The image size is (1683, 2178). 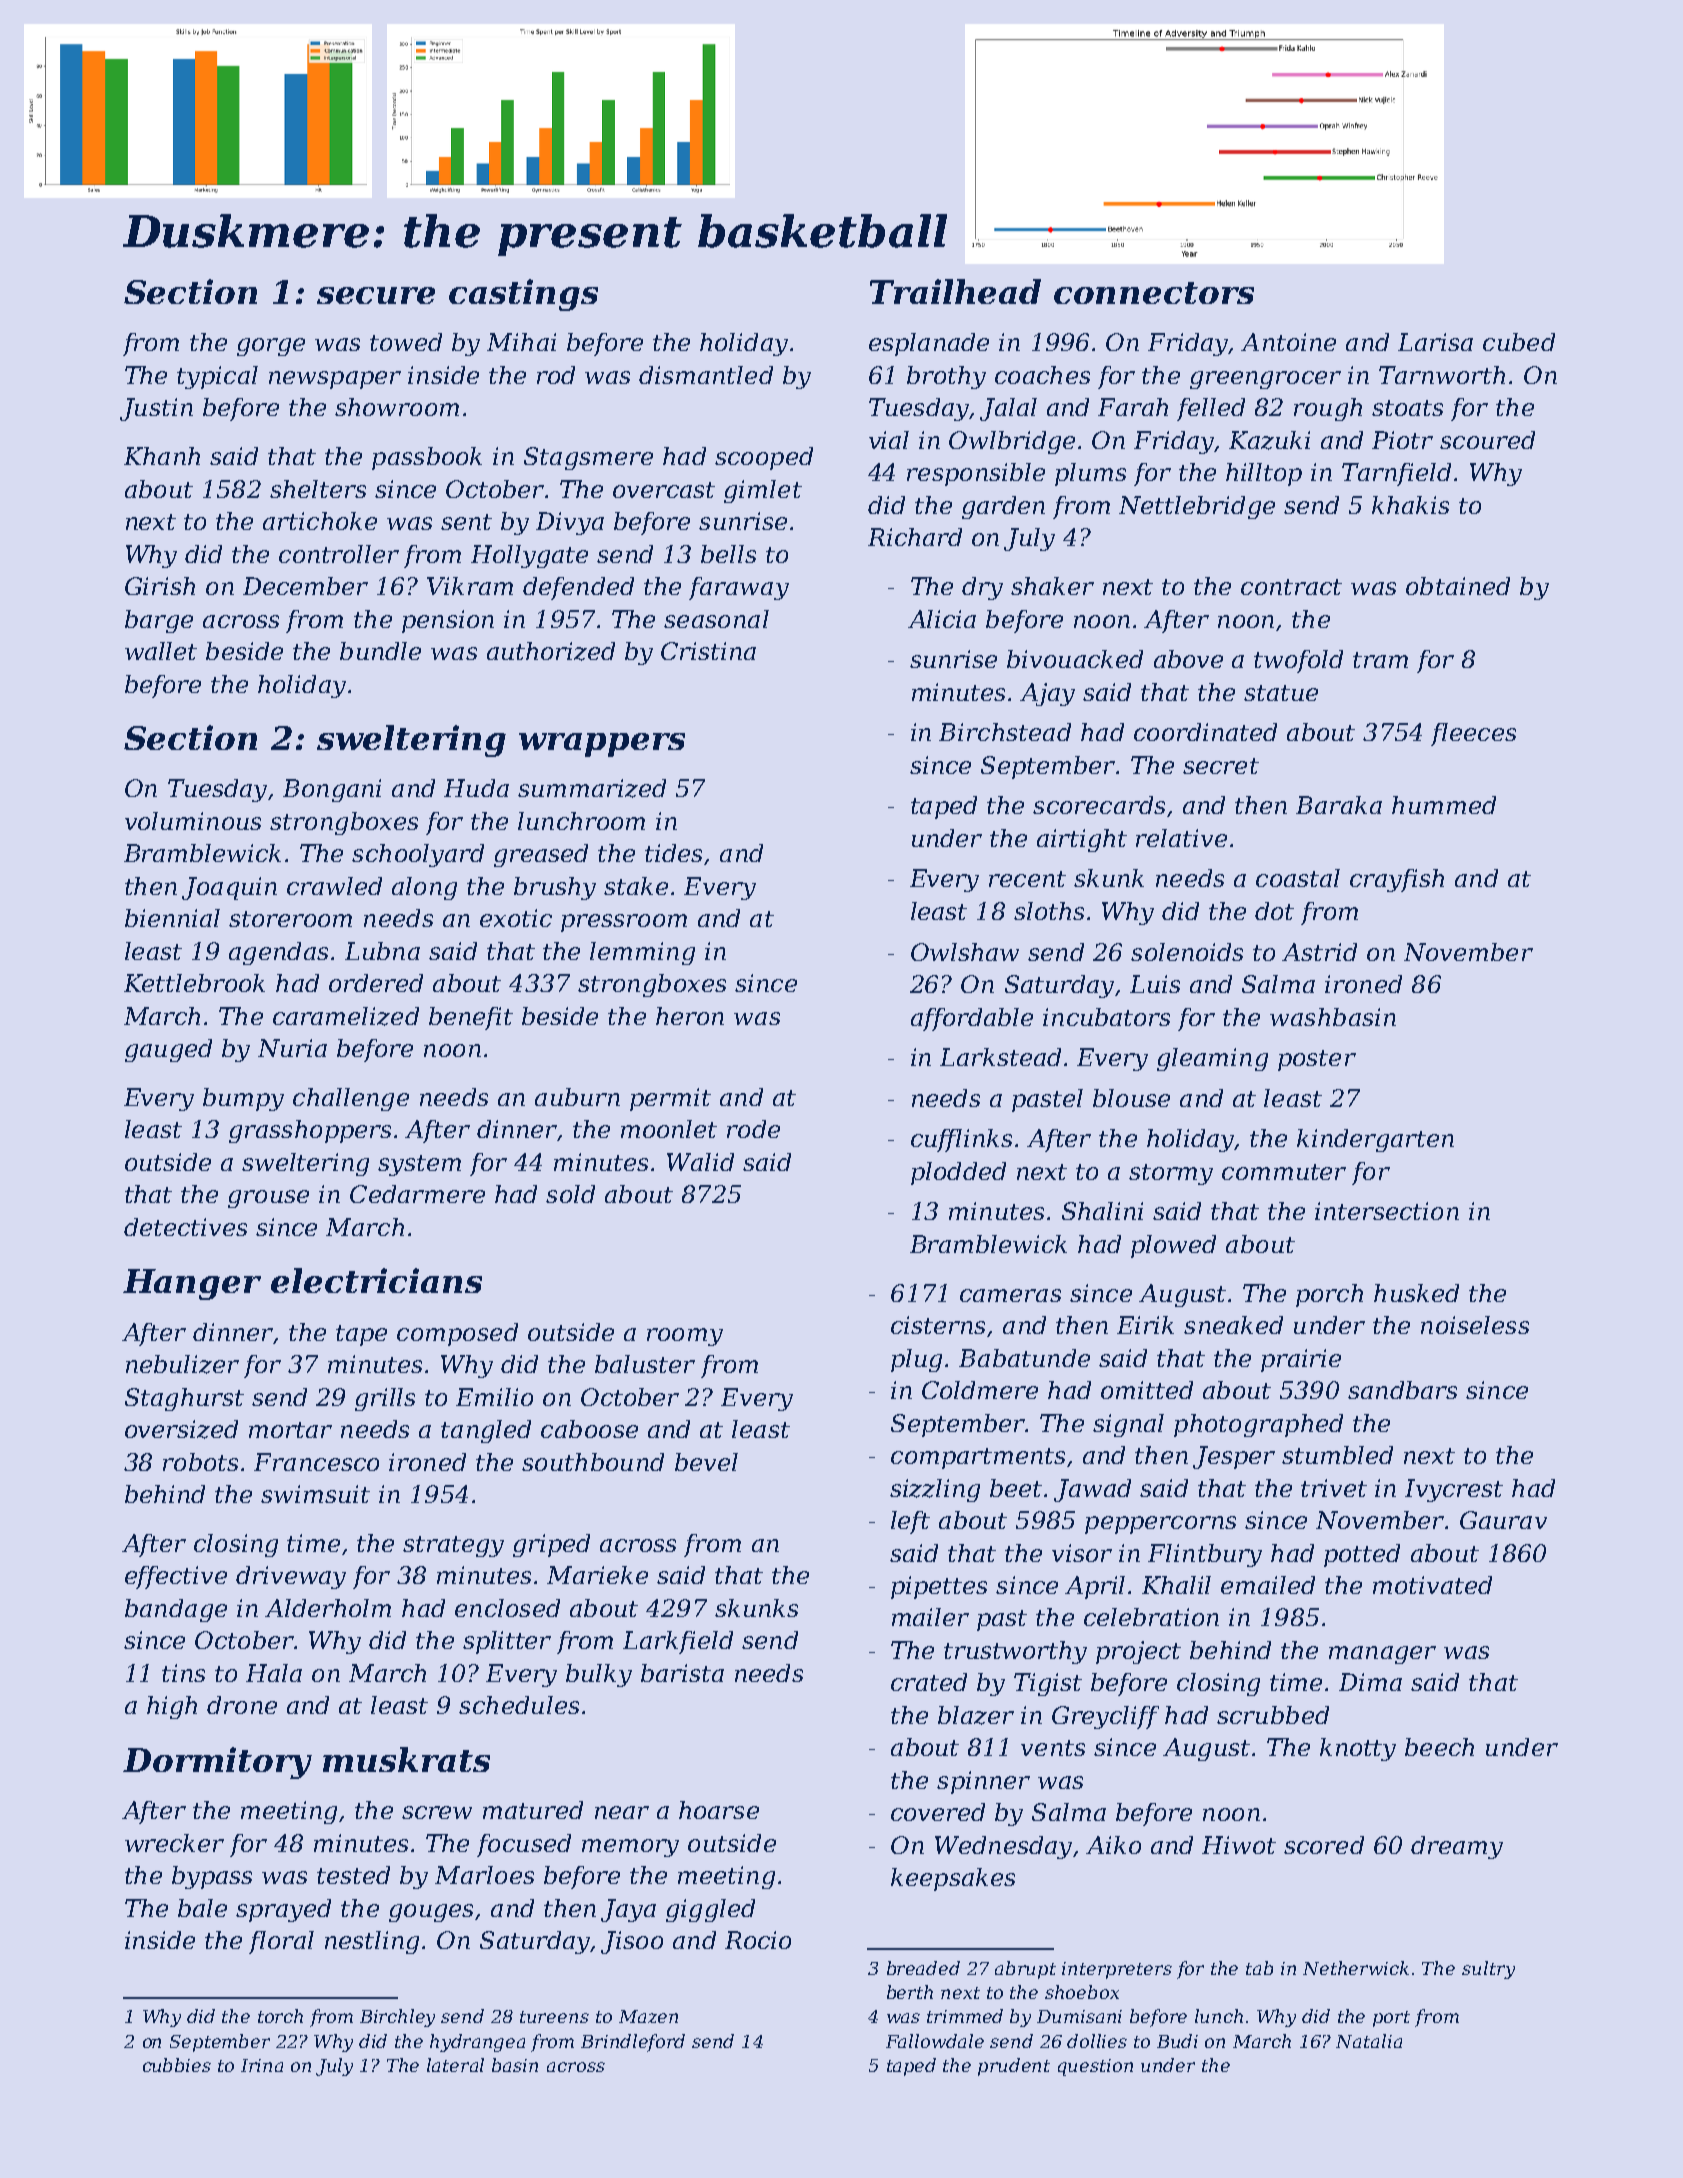 I want to click on vents, so click(x=1053, y=1748).
